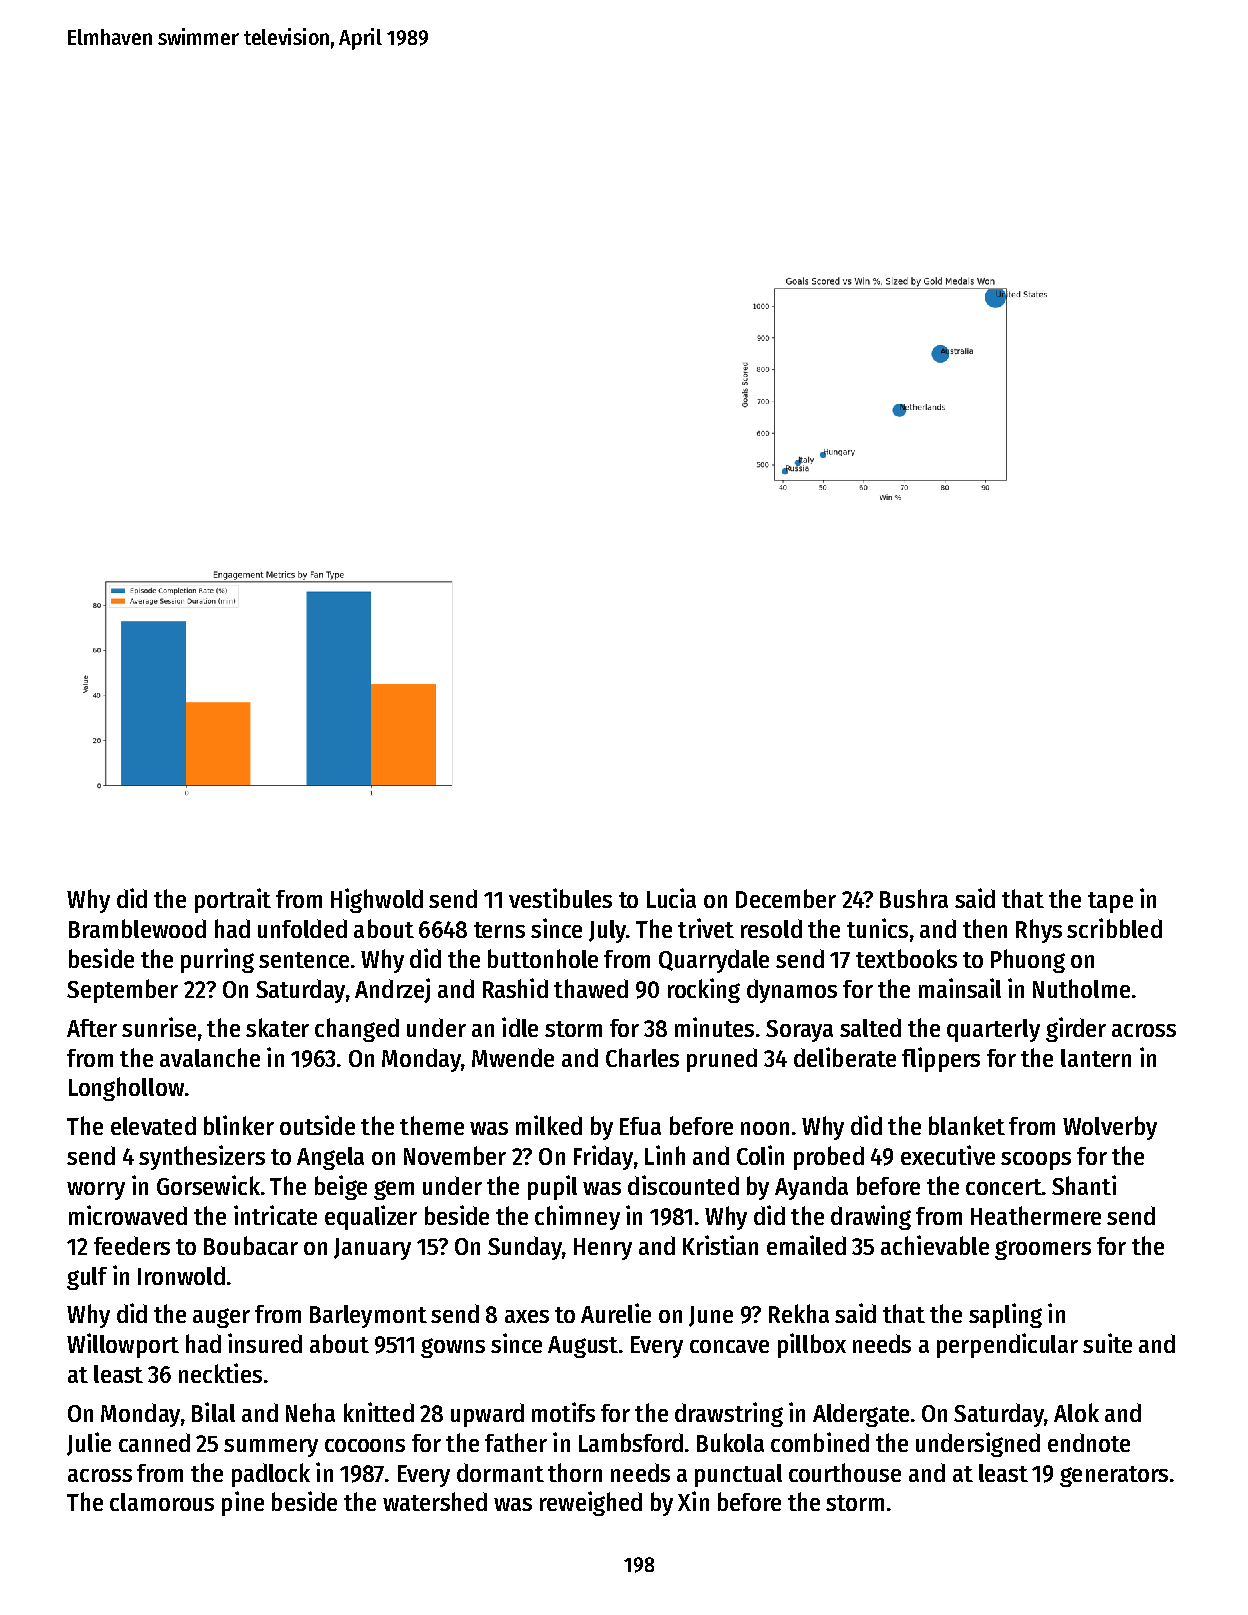 The width and height of the image is (1248, 1615). What do you see at coordinates (271, 1448) in the image?
I see `summery` at bounding box center [271, 1448].
